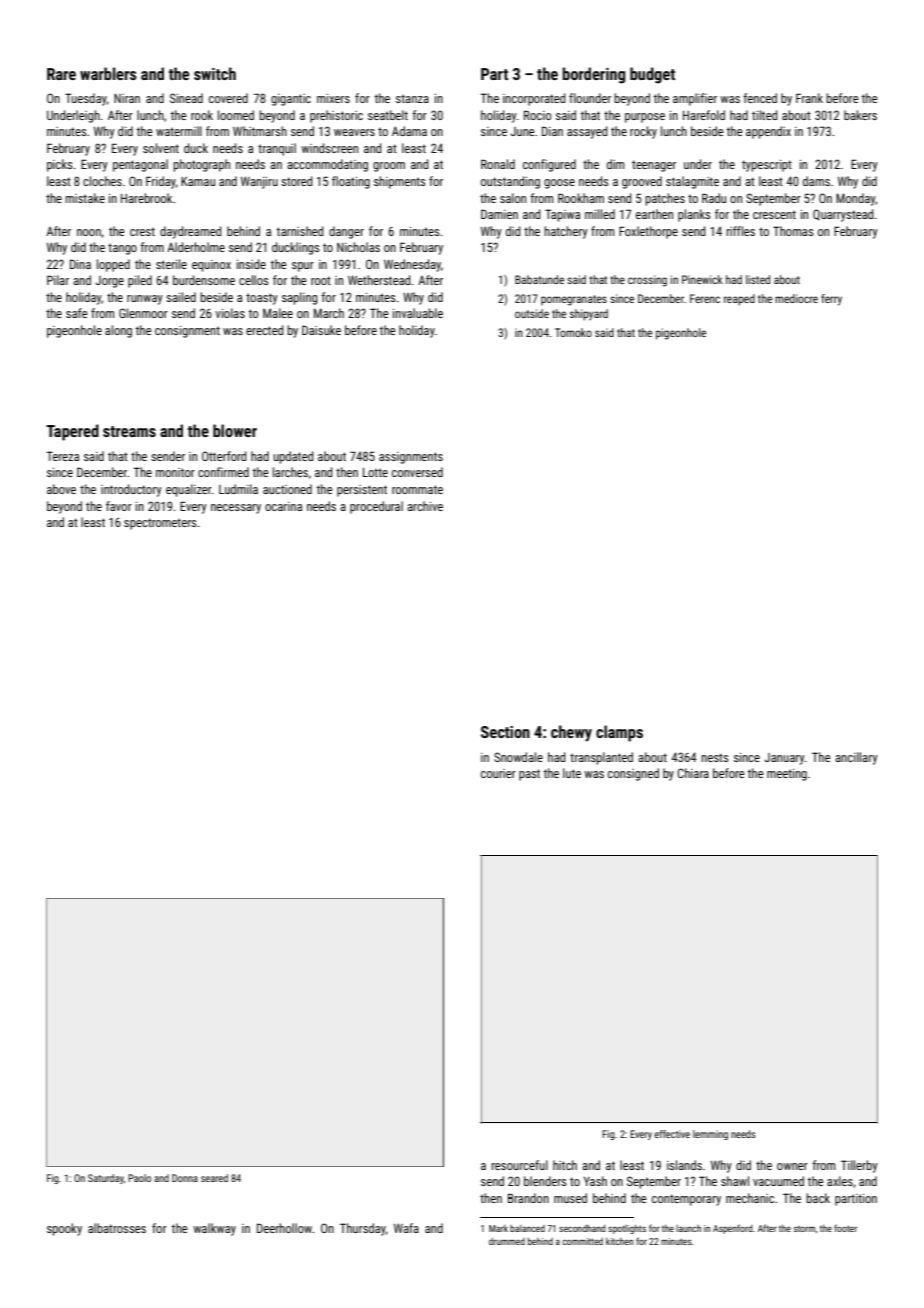  I want to click on Section, so click(505, 732).
